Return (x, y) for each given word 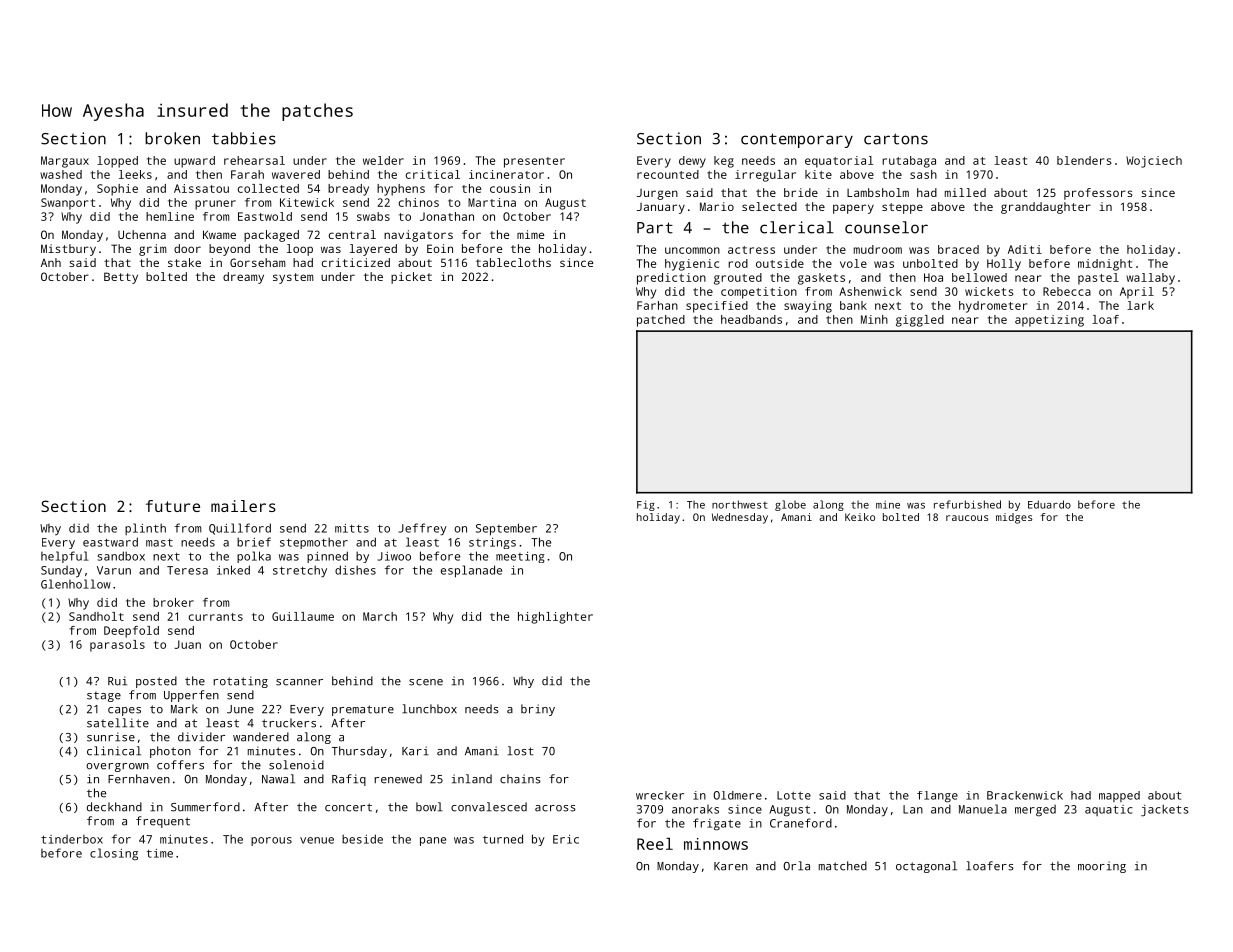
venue (317, 840)
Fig (646, 505)
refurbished (967, 504)
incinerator (506, 174)
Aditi (1025, 249)
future (173, 506)
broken (172, 138)
